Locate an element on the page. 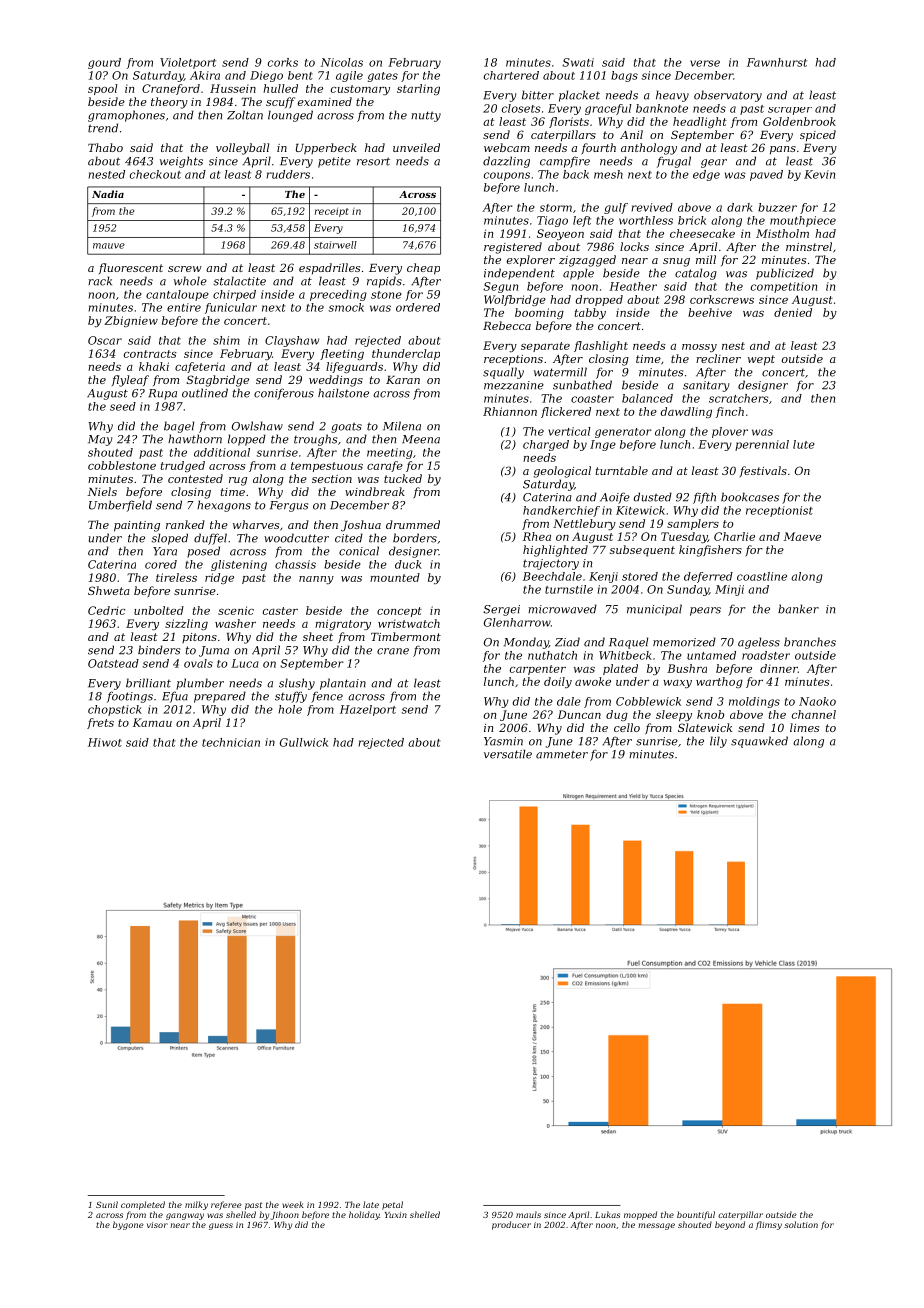 The height and width of the document is (1308, 924). flimsy is located at coordinates (769, 1225).
